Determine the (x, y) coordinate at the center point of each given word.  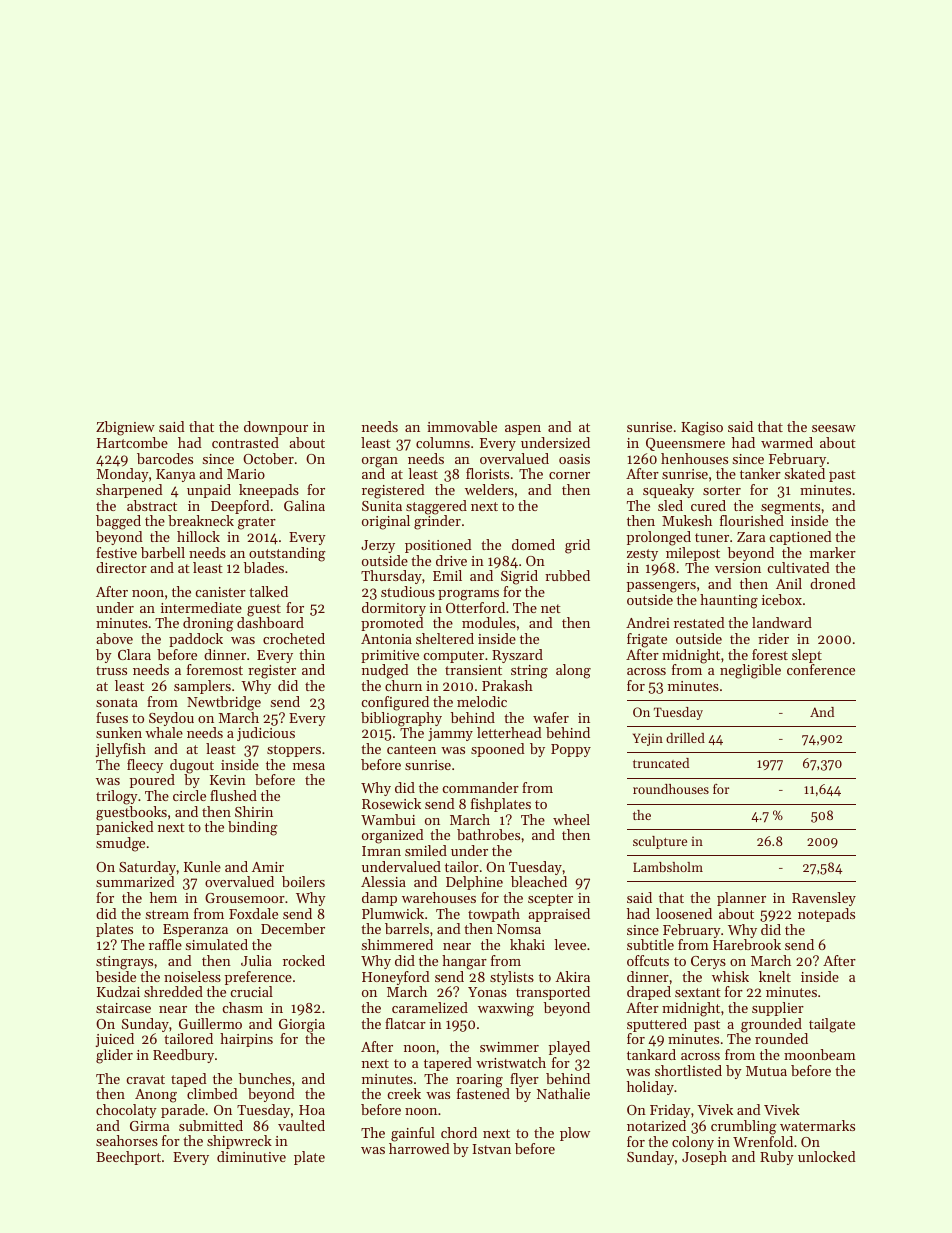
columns (443, 442)
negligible (750, 671)
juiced (114, 1040)
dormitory (394, 609)
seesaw (834, 428)
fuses (112, 717)
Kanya (175, 475)
